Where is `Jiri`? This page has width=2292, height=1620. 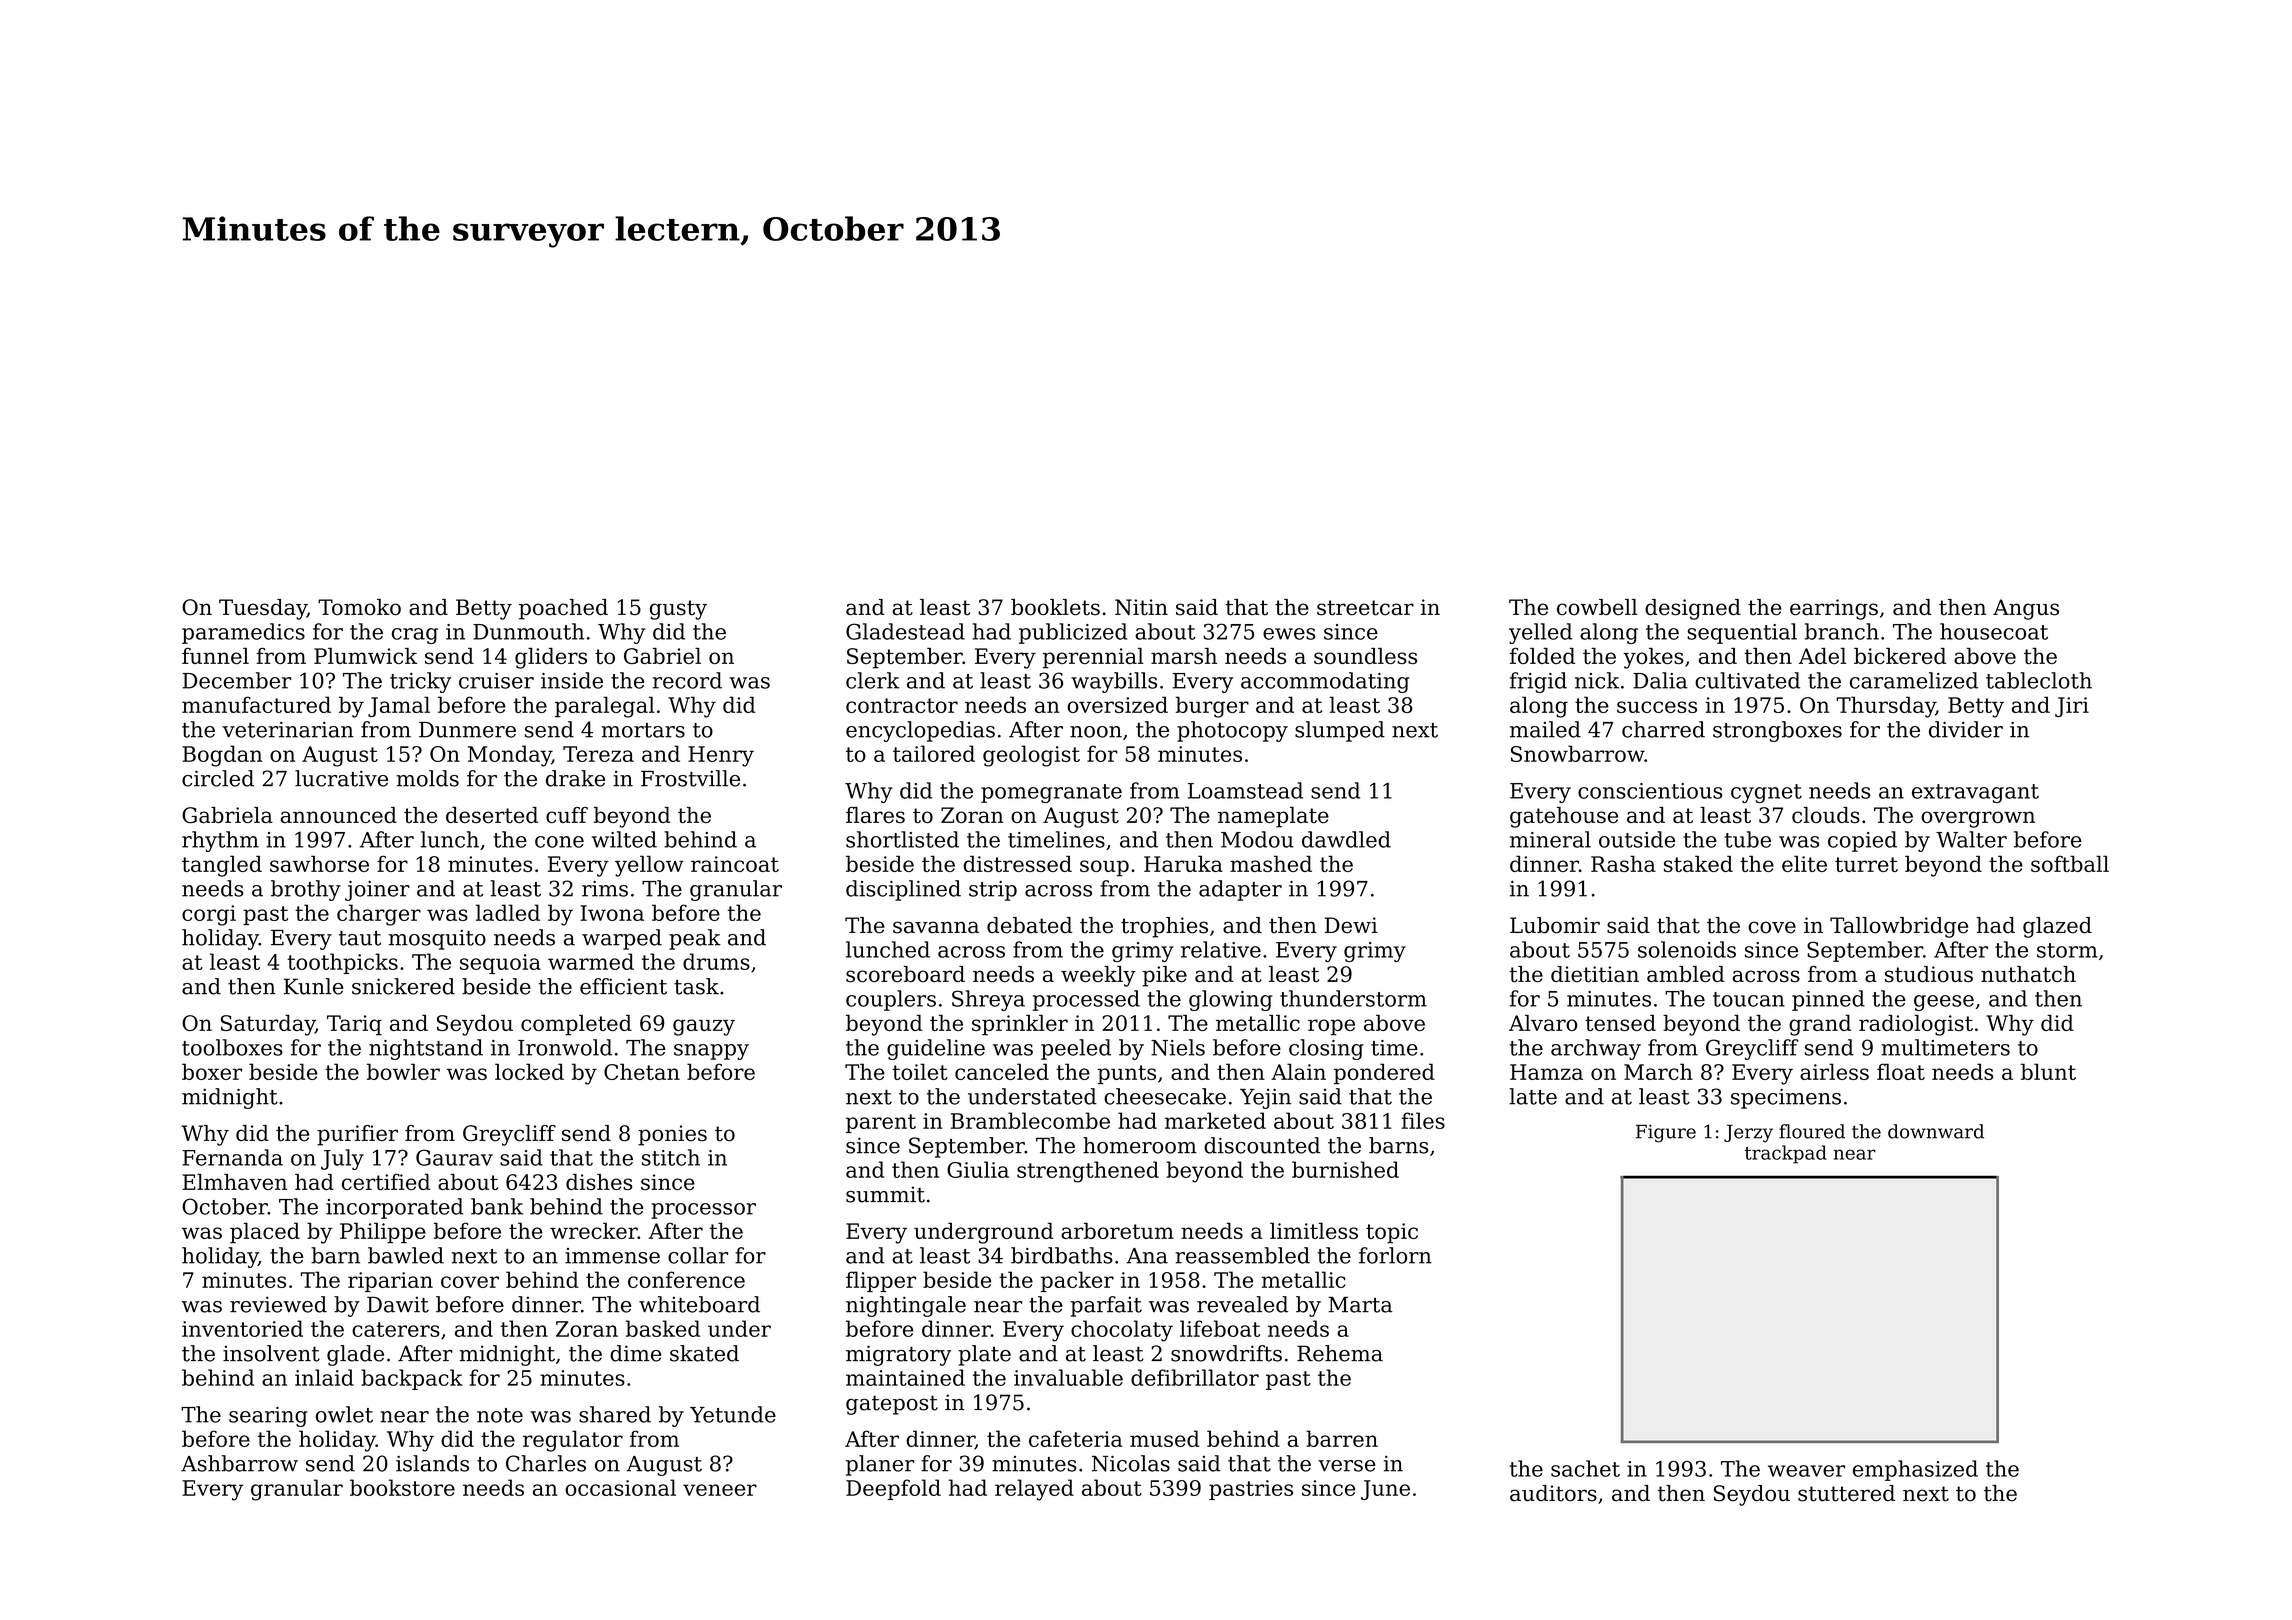
Jiri is located at coordinates (2072, 707).
